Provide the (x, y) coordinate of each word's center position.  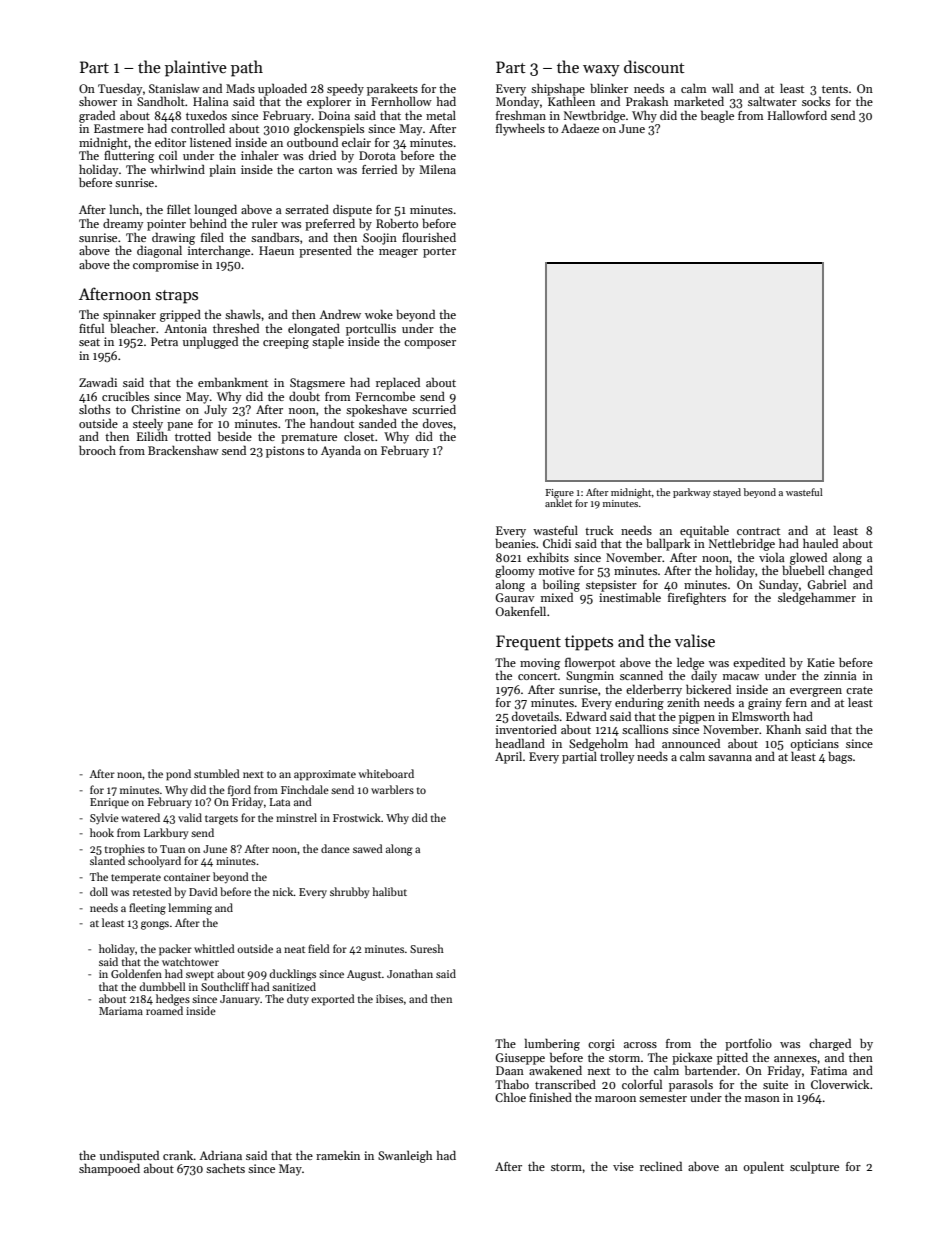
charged (830, 1044)
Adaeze (580, 128)
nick (283, 891)
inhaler (260, 155)
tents (835, 89)
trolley (617, 757)
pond (178, 775)
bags (840, 757)
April (508, 758)
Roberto (397, 223)
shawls (243, 314)
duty (298, 1000)
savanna (730, 758)
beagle (717, 116)
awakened (555, 1070)
